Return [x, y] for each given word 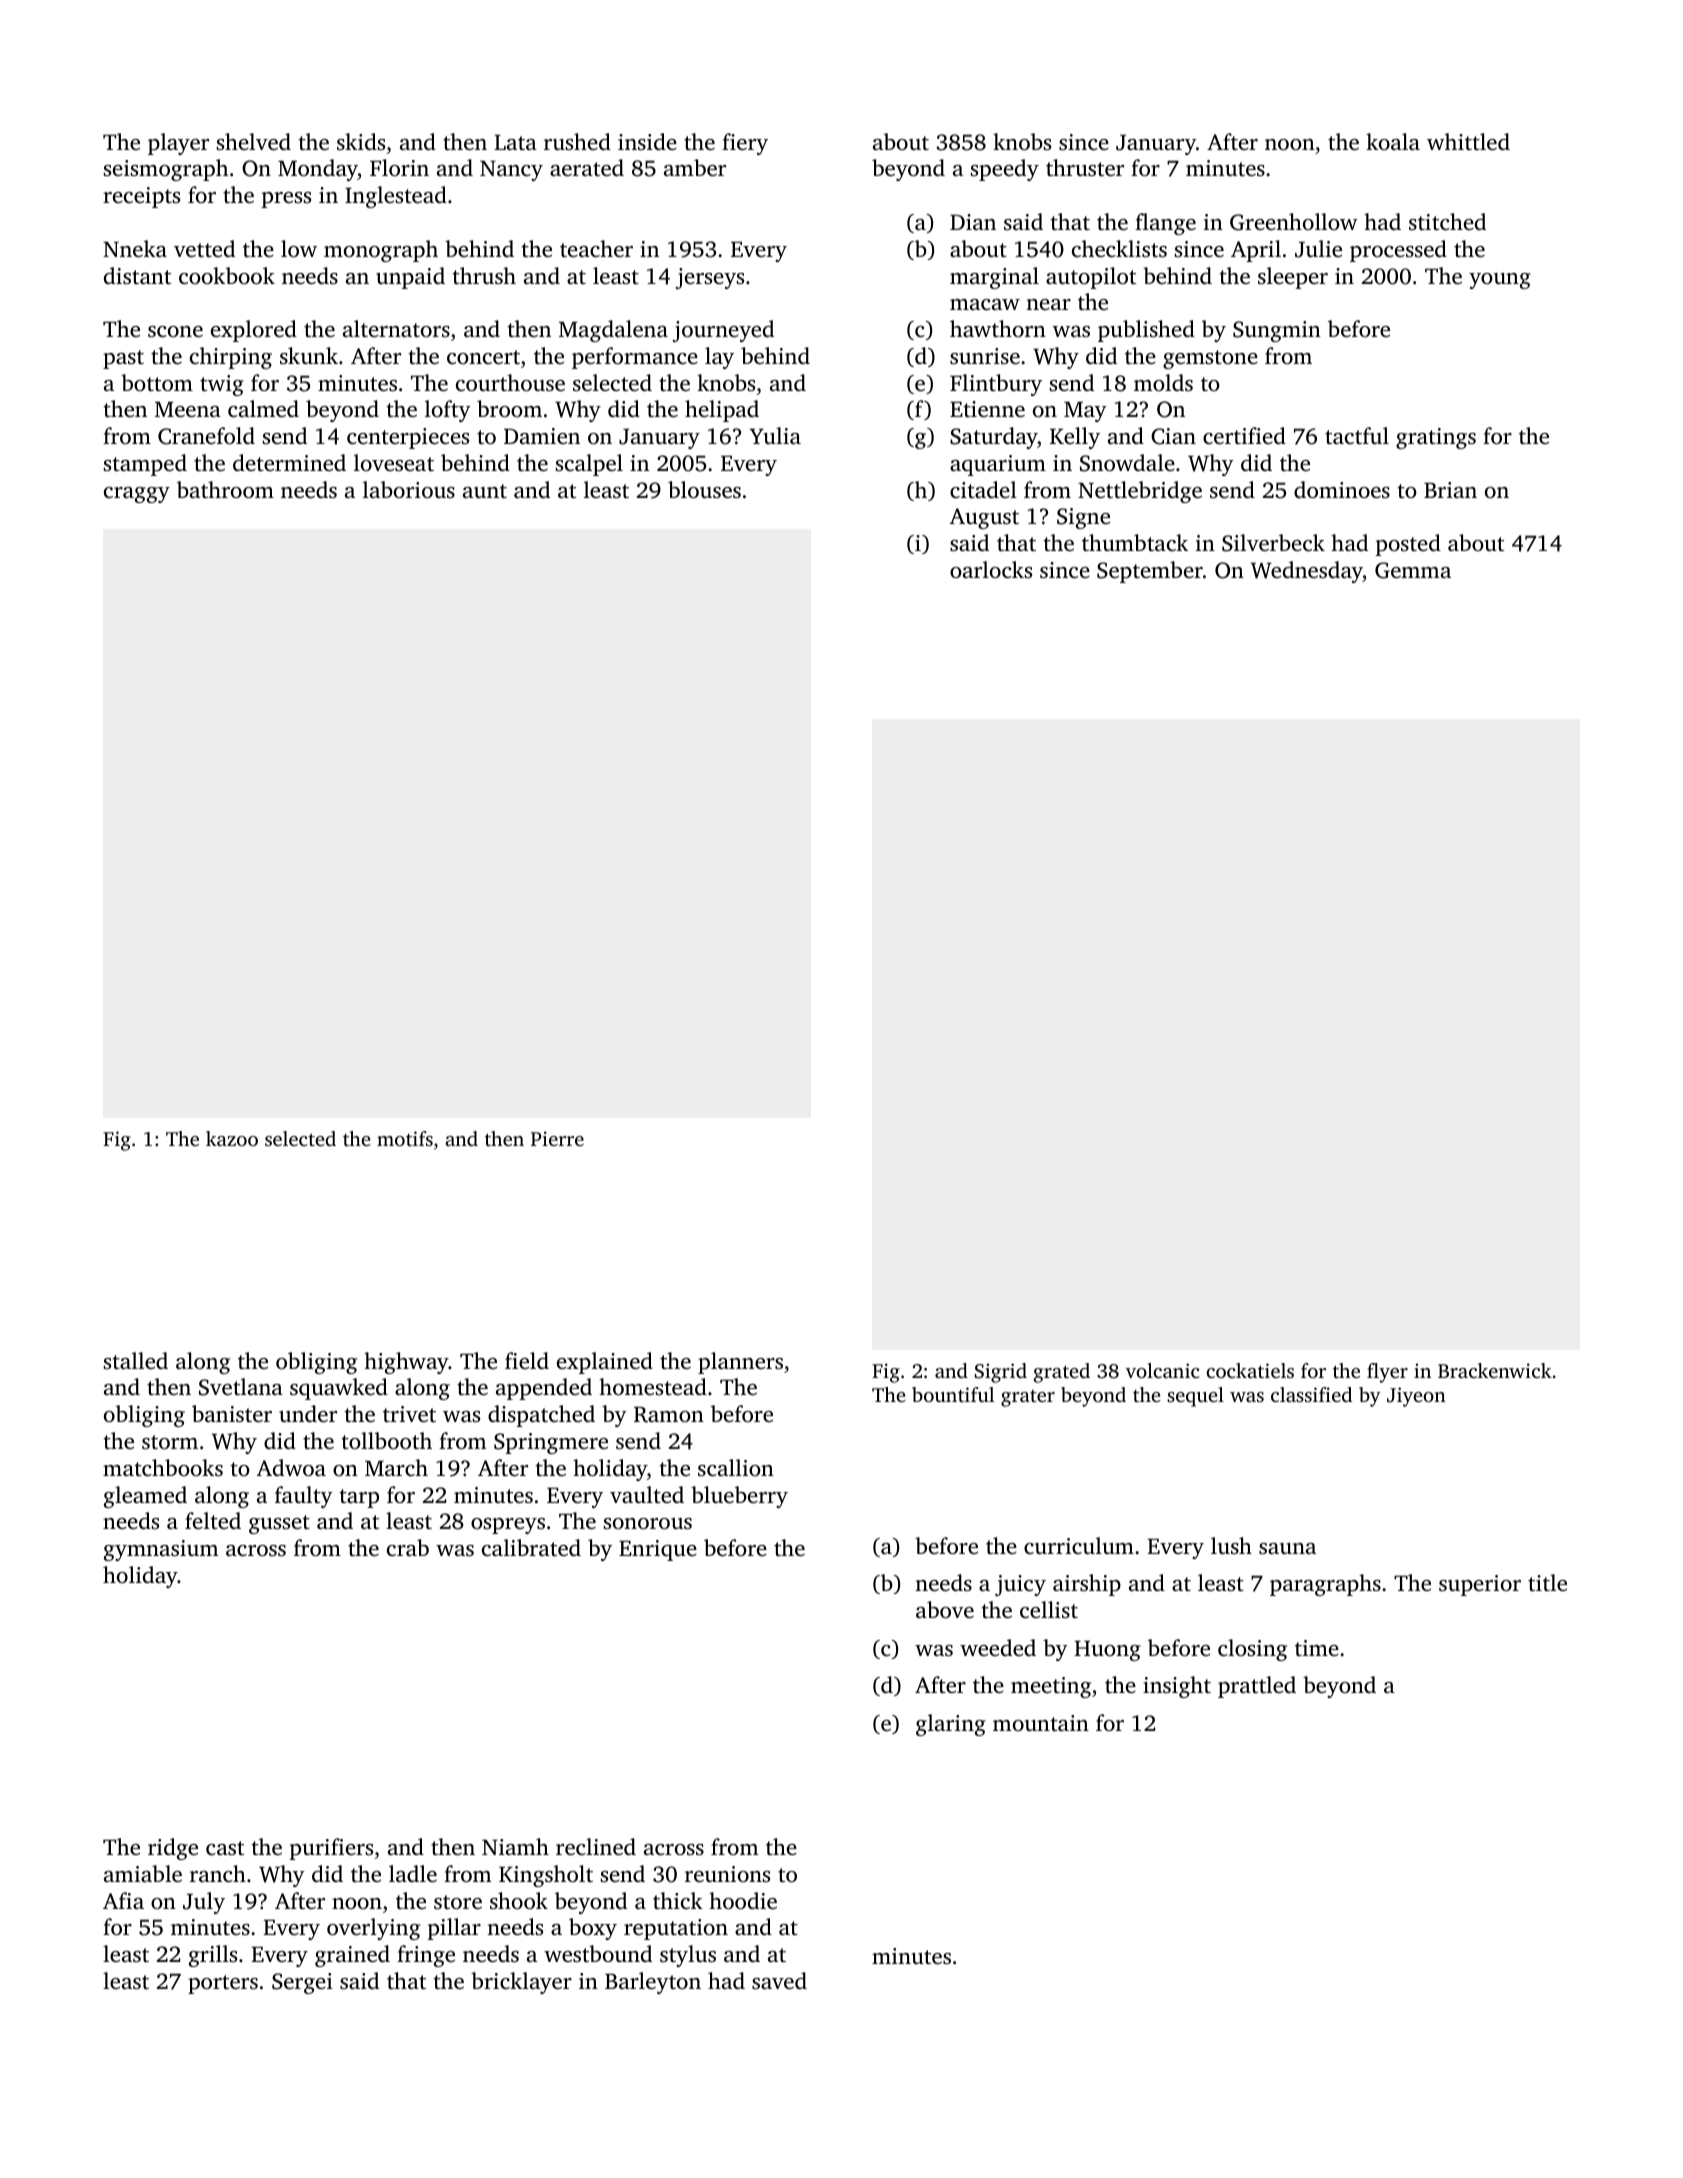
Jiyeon [1416, 1397]
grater [1028, 1398]
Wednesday [1307, 572]
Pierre [557, 1138]
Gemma [1413, 570]
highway [406, 1363]
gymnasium [161, 1550]
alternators [396, 328]
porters [223, 1984]
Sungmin [1277, 331]
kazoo [232, 1138]
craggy [137, 495]
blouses [704, 490]
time [1317, 1648]
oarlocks [991, 570]
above [945, 1610]
